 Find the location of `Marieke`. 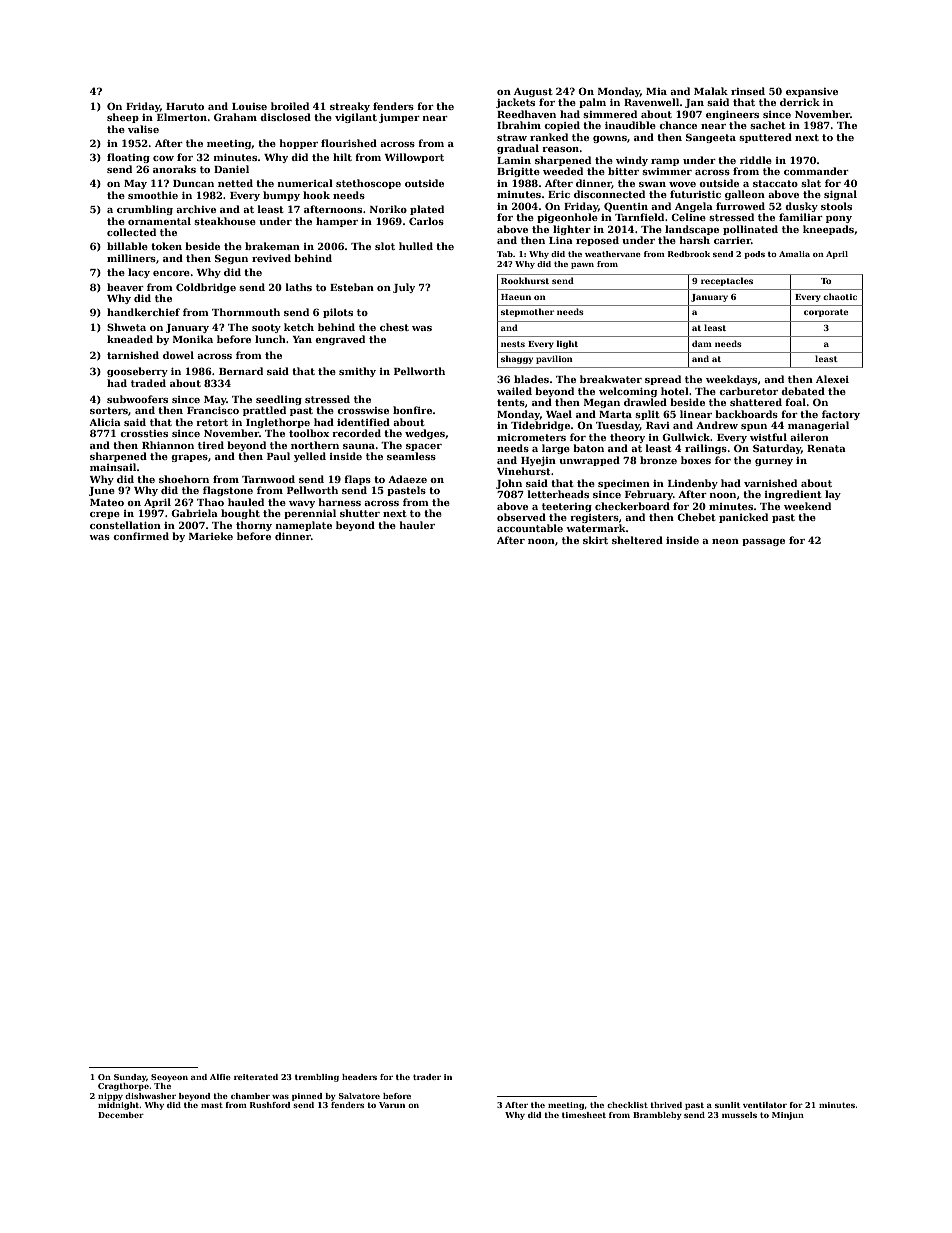

Marieke is located at coordinates (211, 536).
